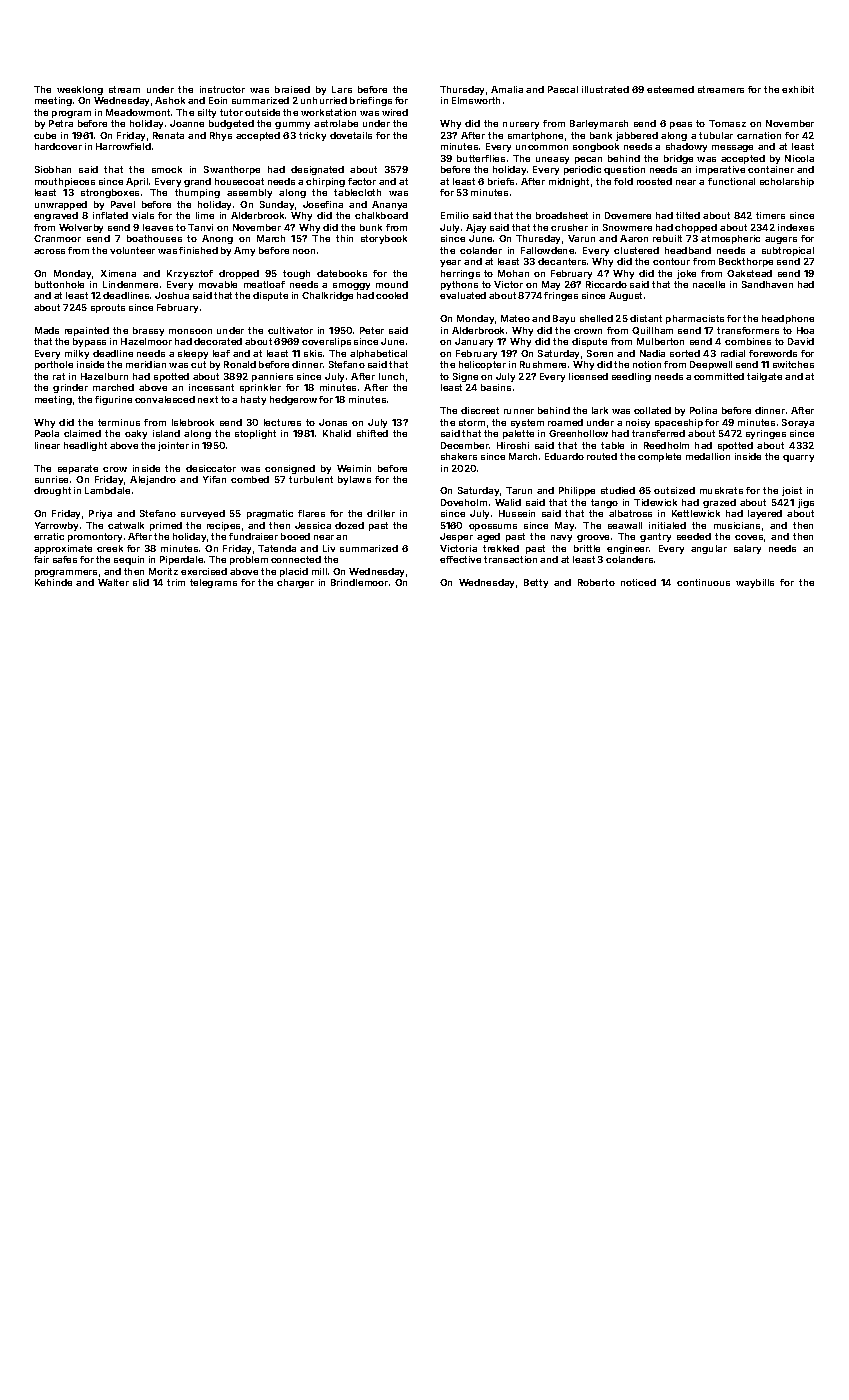  I want to click on instructor, so click(222, 89).
